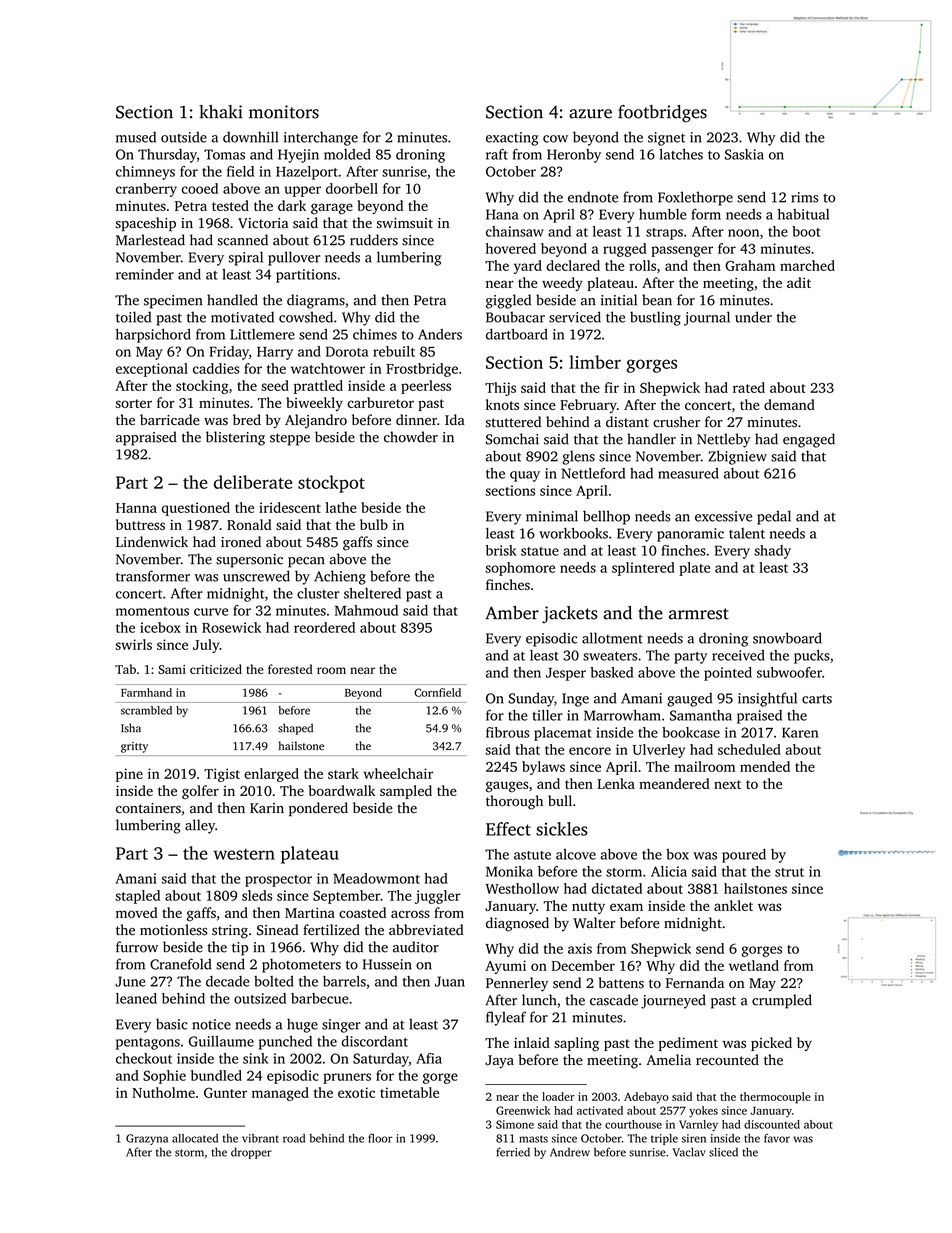  Describe the element at coordinates (148, 808) in the screenshot. I see `containers` at that location.
